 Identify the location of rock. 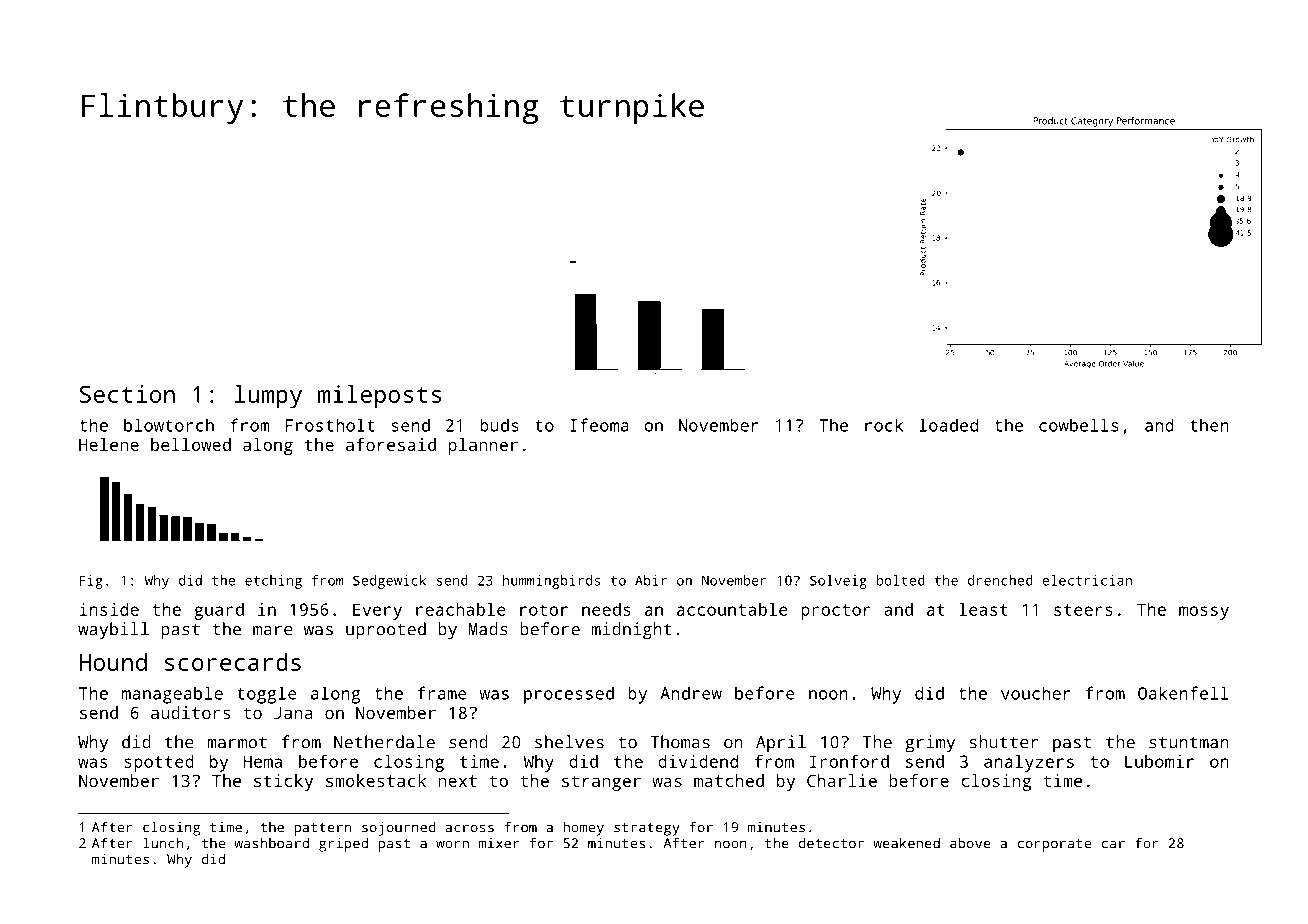
(884, 425).
